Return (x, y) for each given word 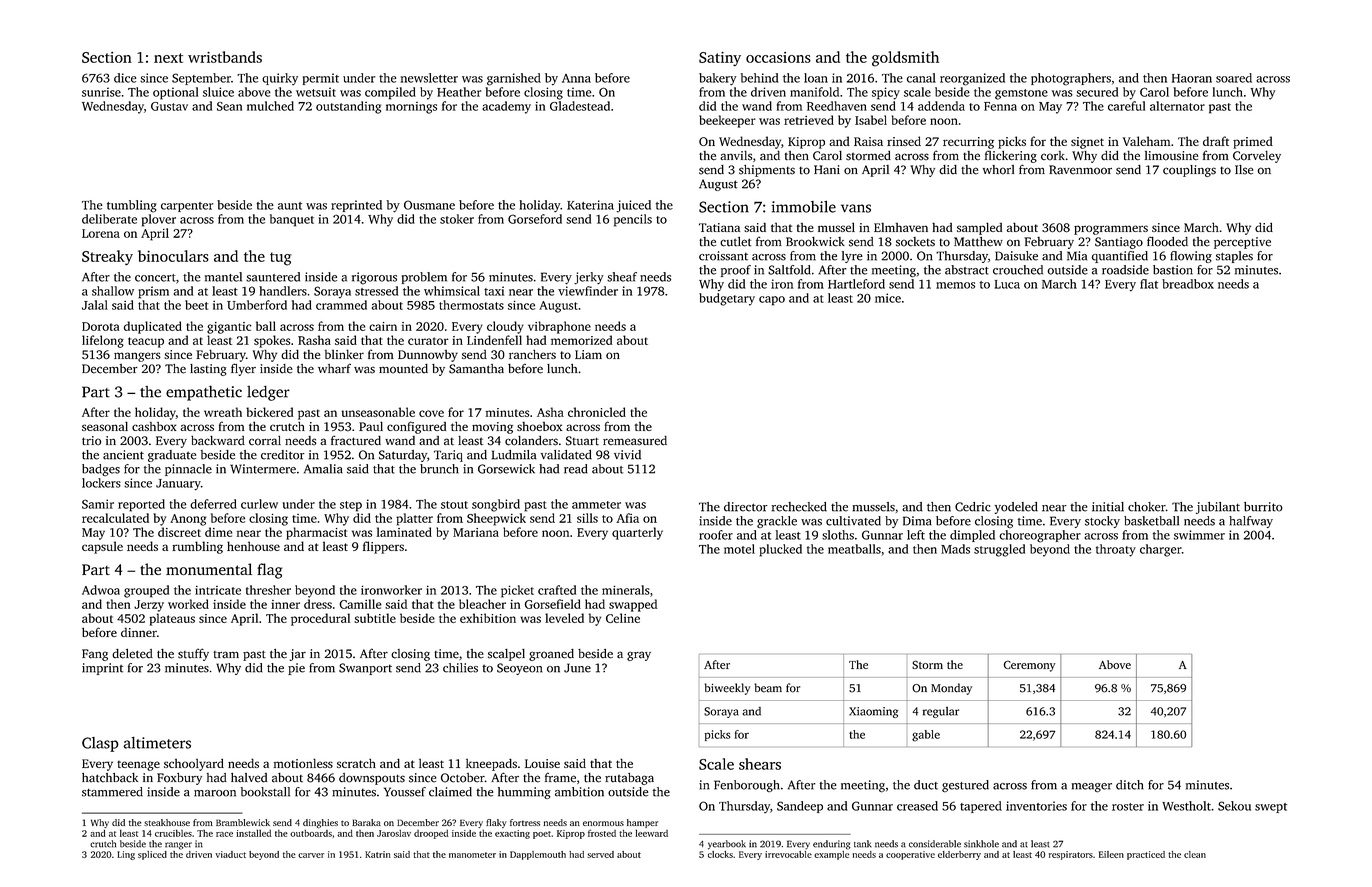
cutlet (735, 242)
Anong (188, 520)
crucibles (173, 833)
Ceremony (1030, 666)
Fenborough (747, 786)
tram (226, 655)
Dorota (100, 326)
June (577, 668)
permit (321, 79)
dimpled (972, 536)
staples (1234, 257)
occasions (778, 57)
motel (739, 549)
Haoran (1192, 78)
